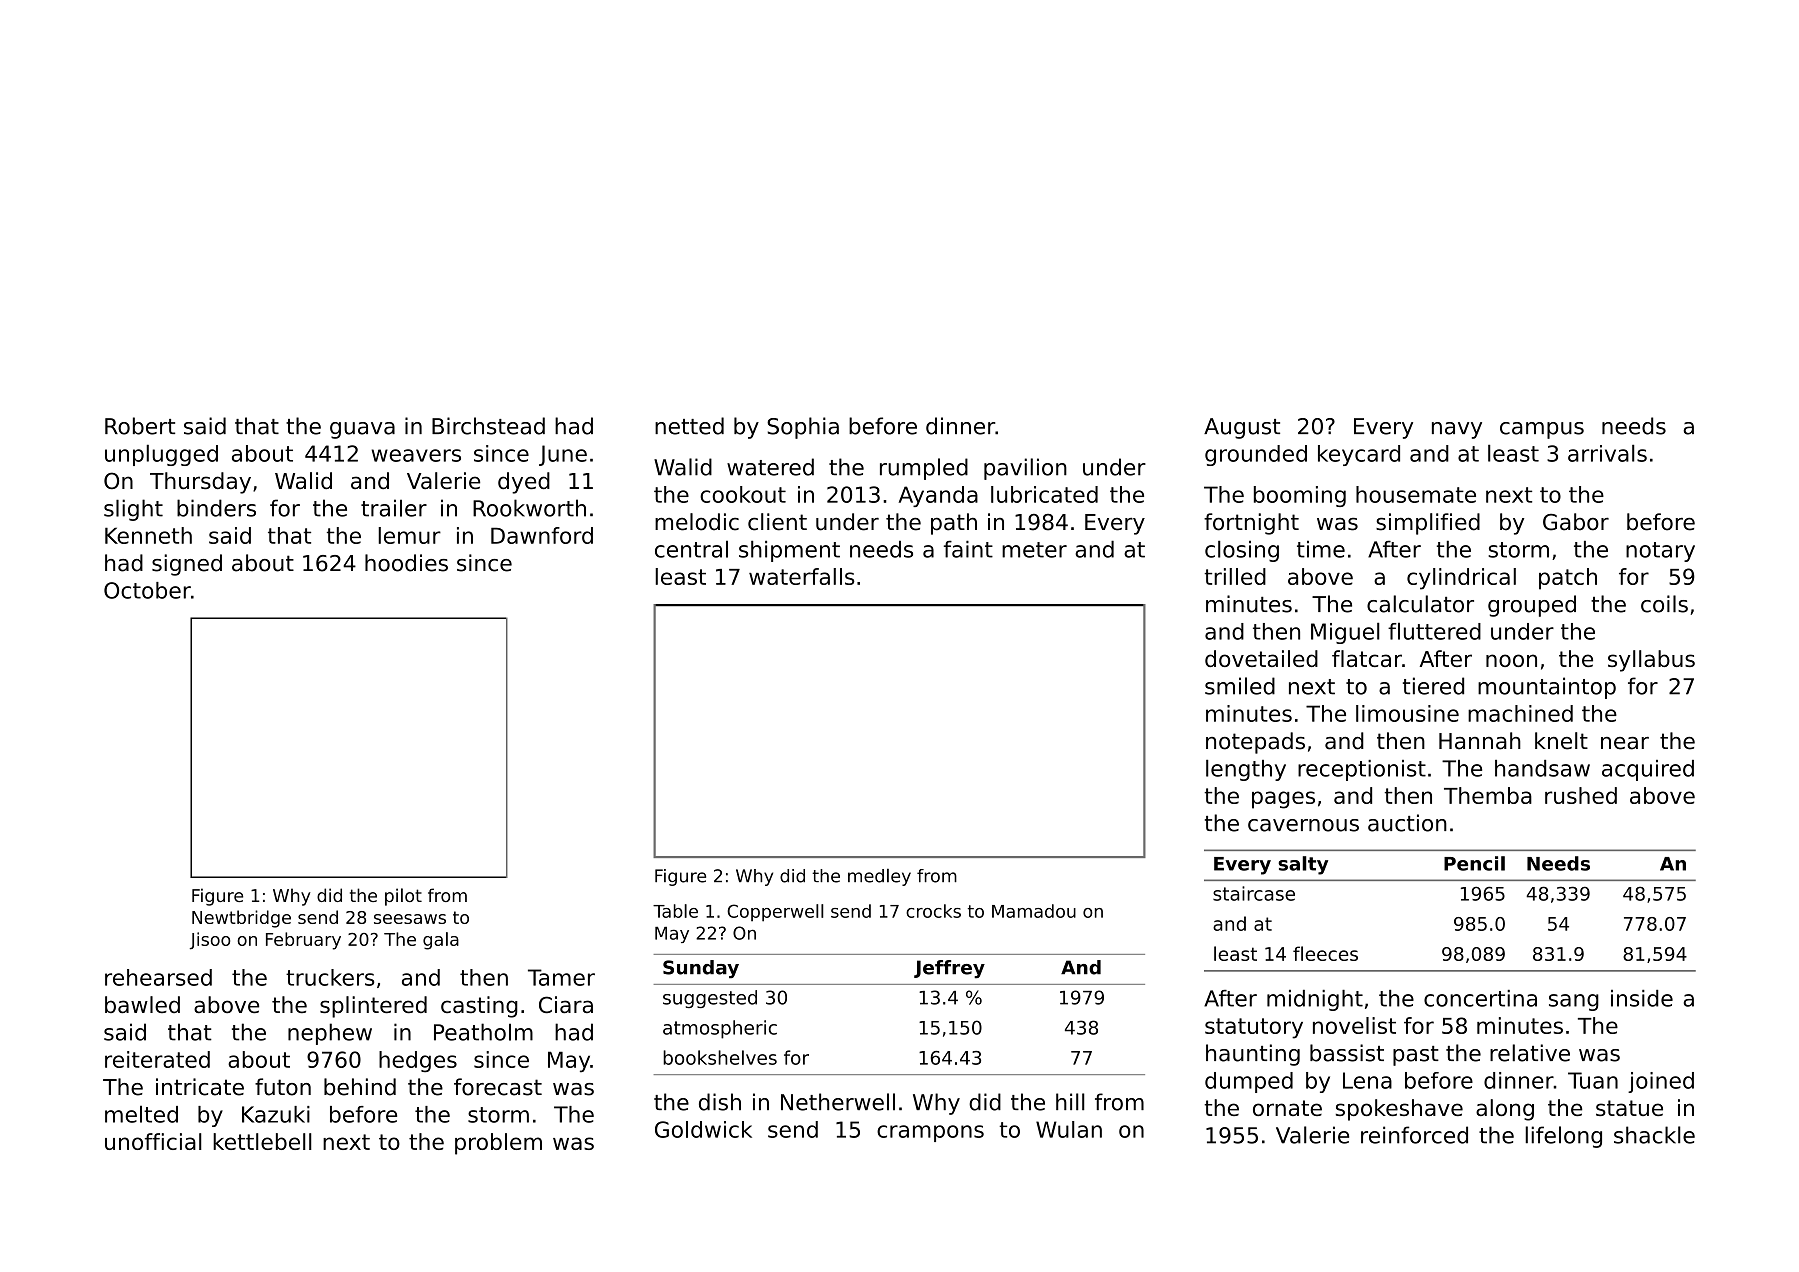  I want to click on Table, so click(675, 911).
